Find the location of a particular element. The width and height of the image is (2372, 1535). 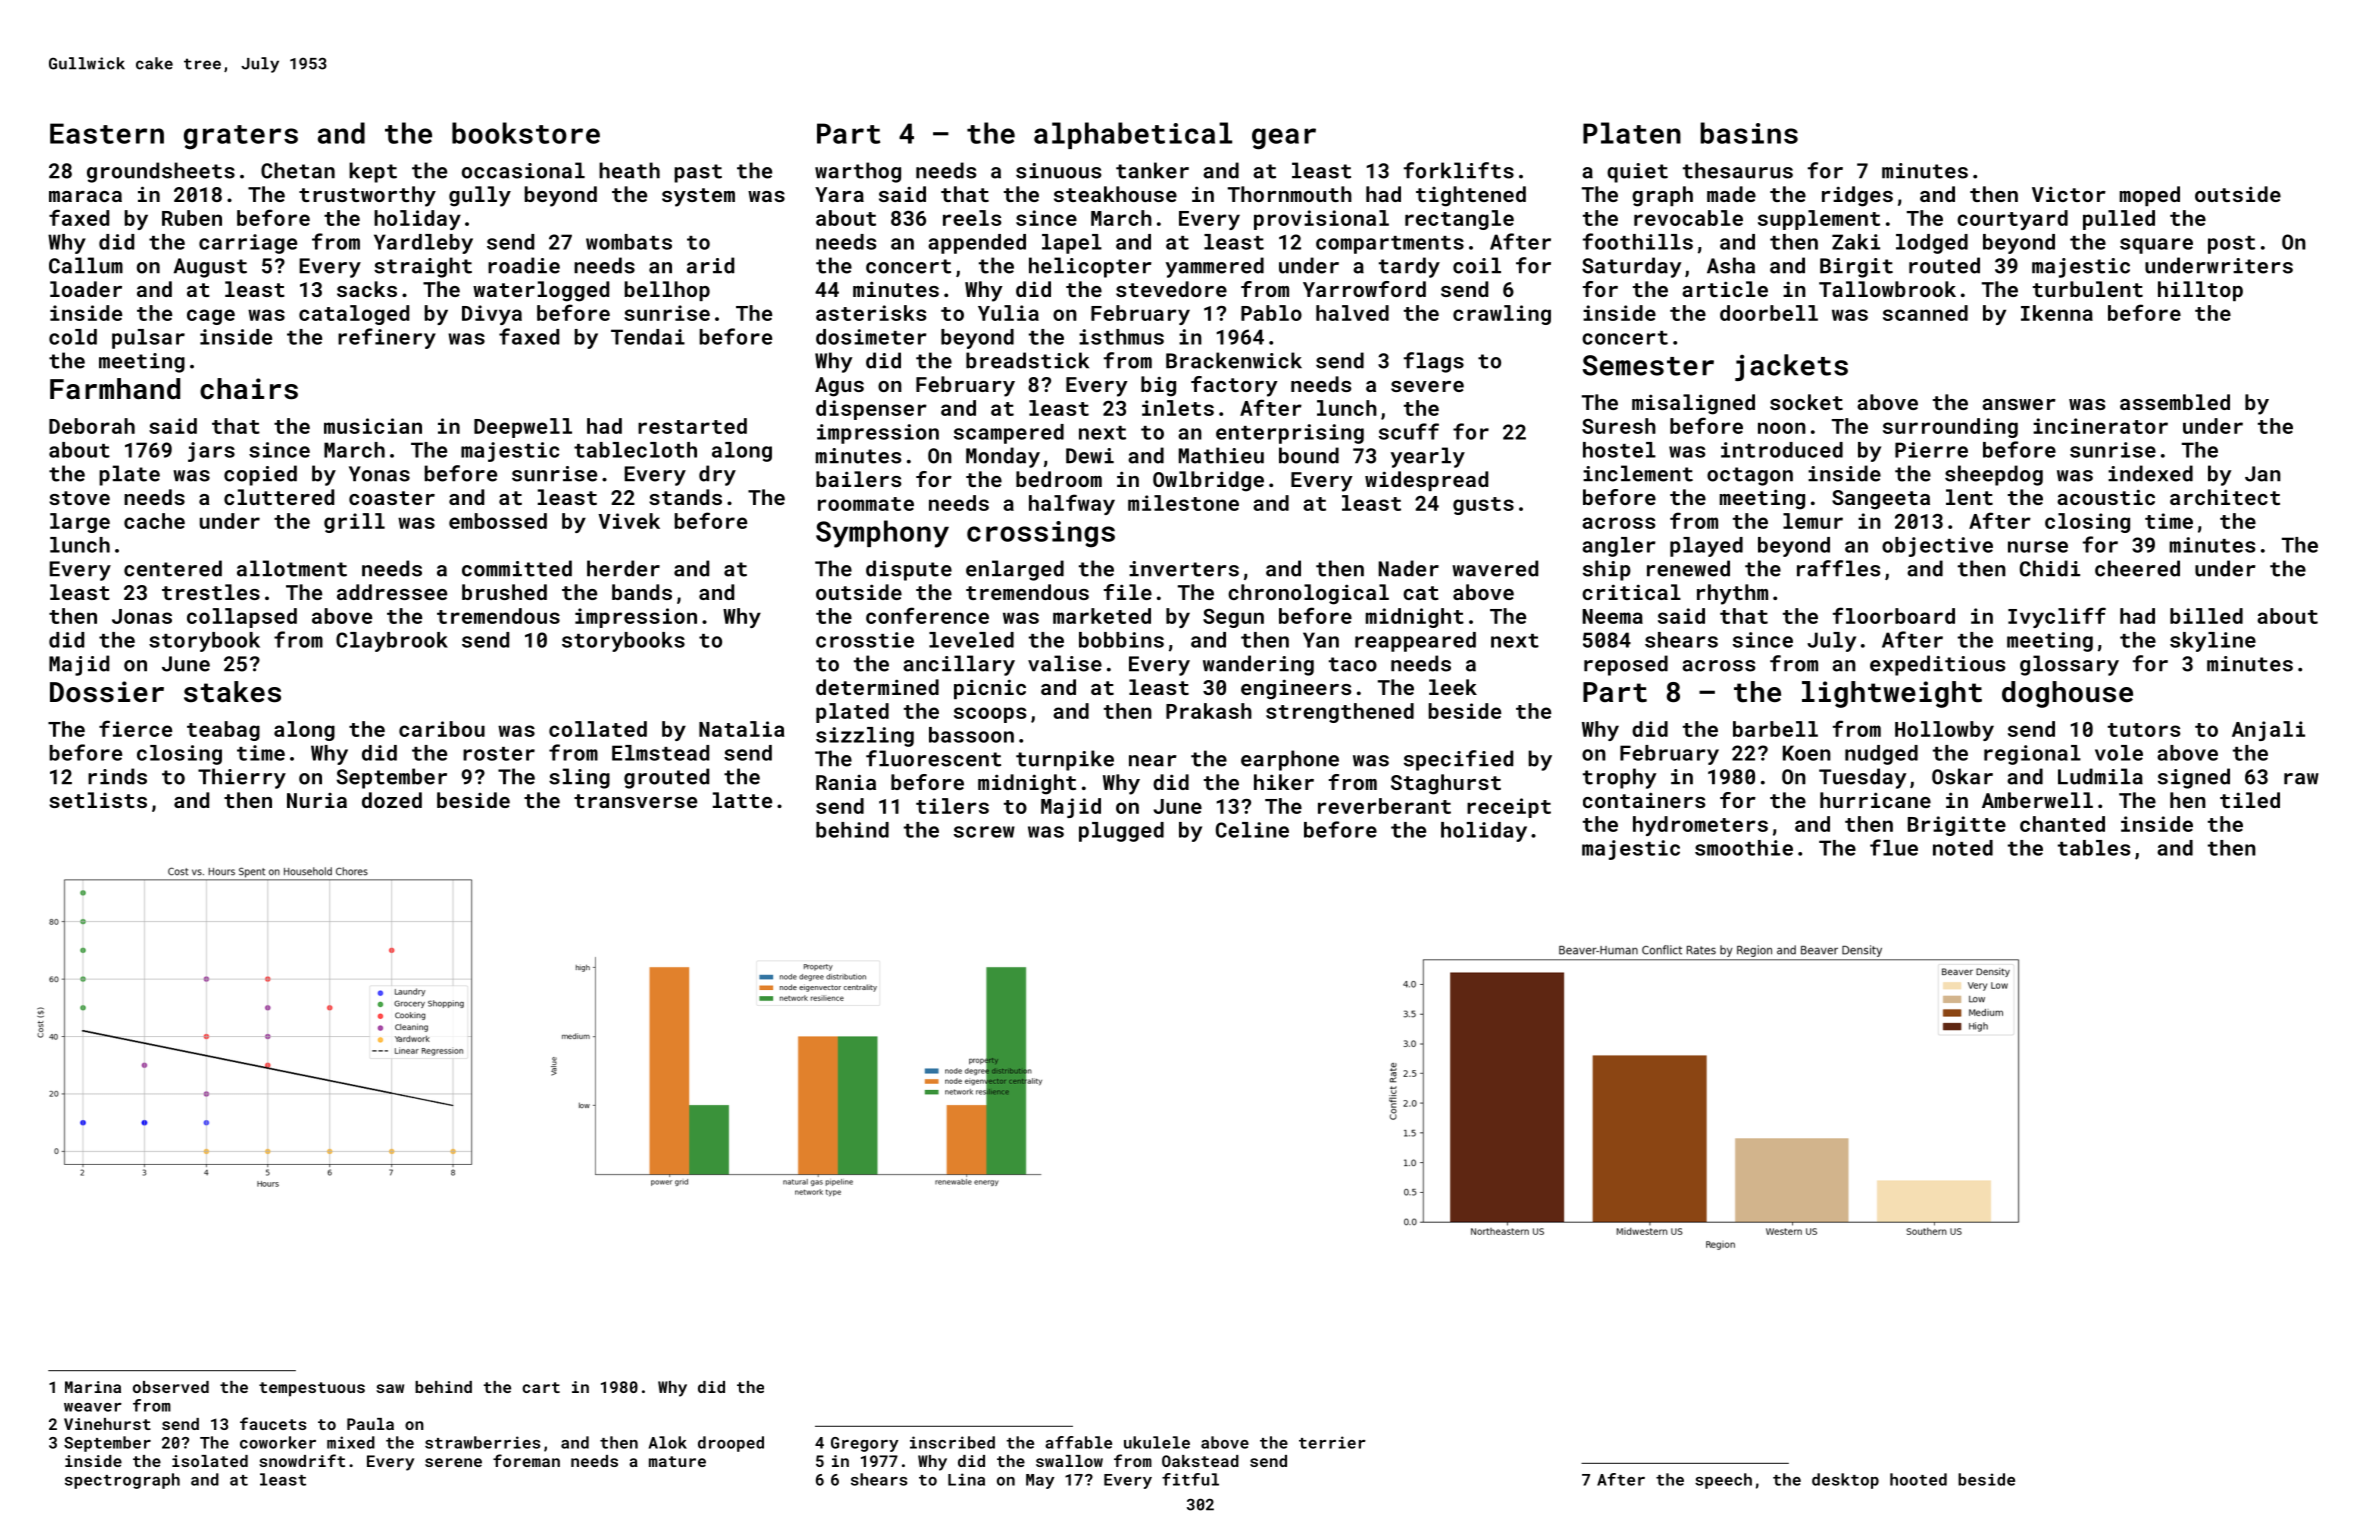

serene is located at coordinates (453, 1462).
